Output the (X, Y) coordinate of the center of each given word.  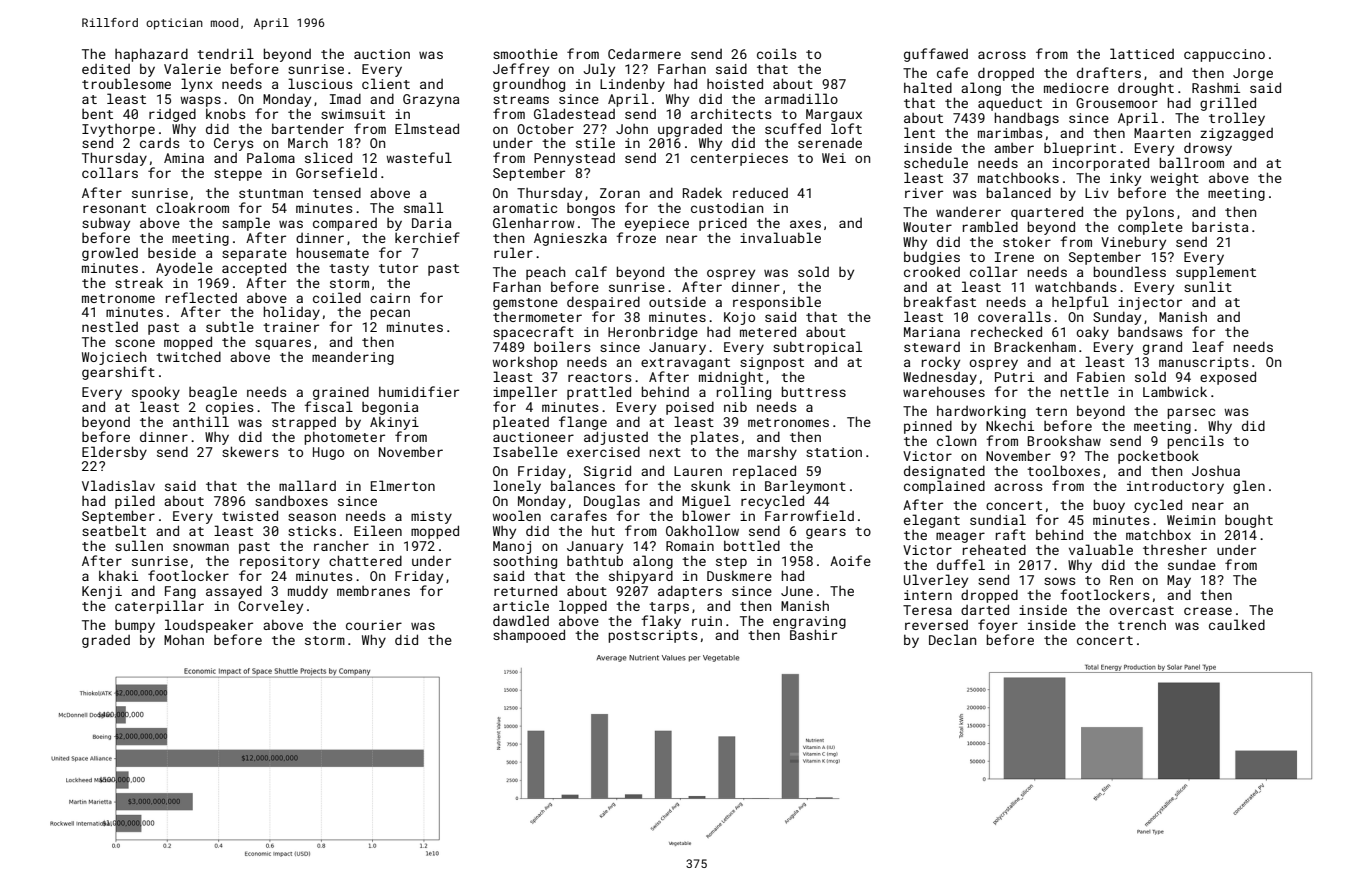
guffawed (936, 55)
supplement (1216, 273)
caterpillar (159, 607)
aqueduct (1010, 104)
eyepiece (657, 224)
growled (110, 254)
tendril (225, 53)
